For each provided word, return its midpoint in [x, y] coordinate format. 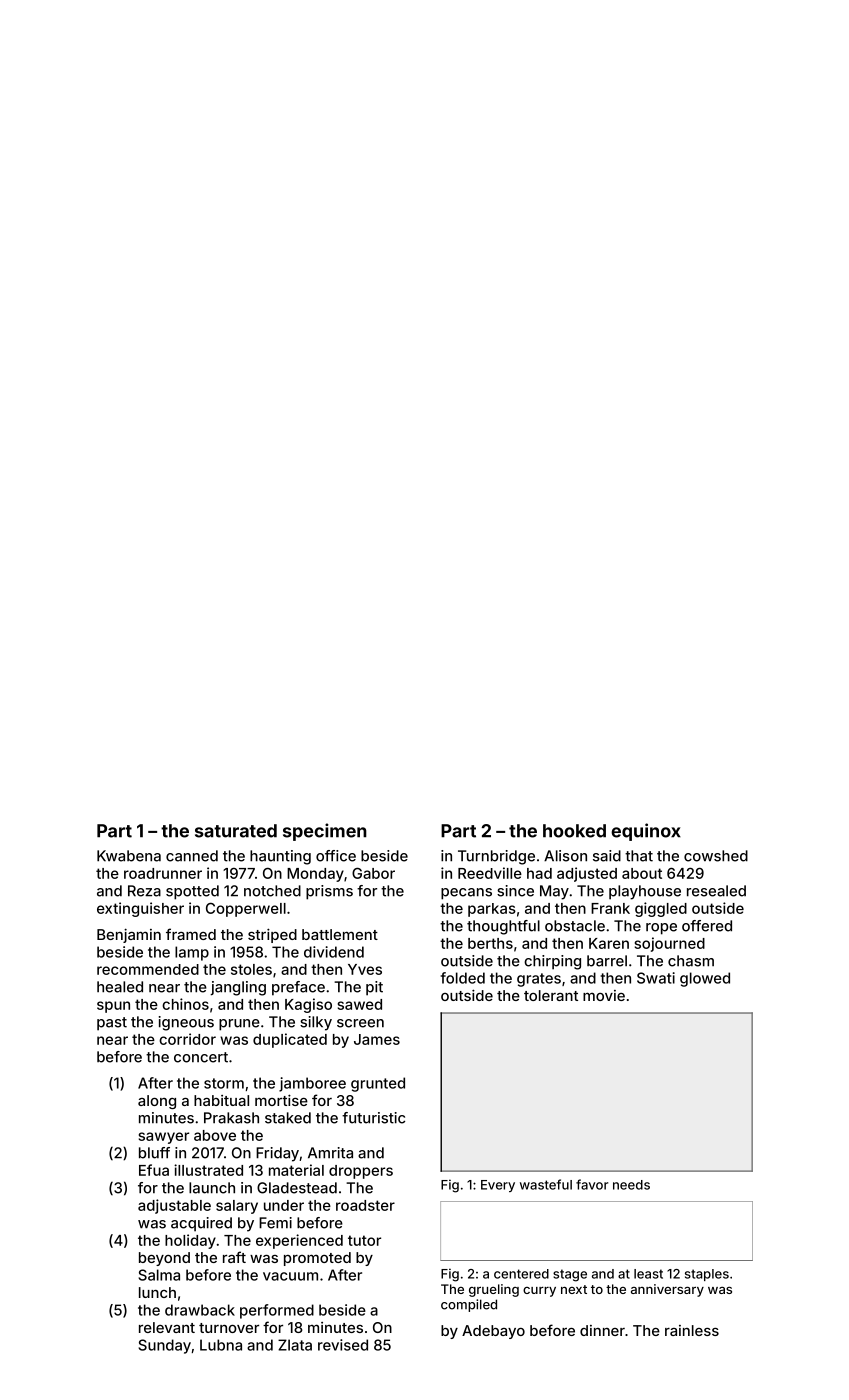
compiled [469, 1305]
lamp [192, 953]
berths [490, 943]
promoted [317, 1259]
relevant [167, 1327]
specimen [325, 832]
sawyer [164, 1138]
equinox [646, 832]
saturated [236, 831]
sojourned [670, 944]
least [648, 1274]
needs [631, 1185]
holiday [190, 1241]
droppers [361, 1172]
